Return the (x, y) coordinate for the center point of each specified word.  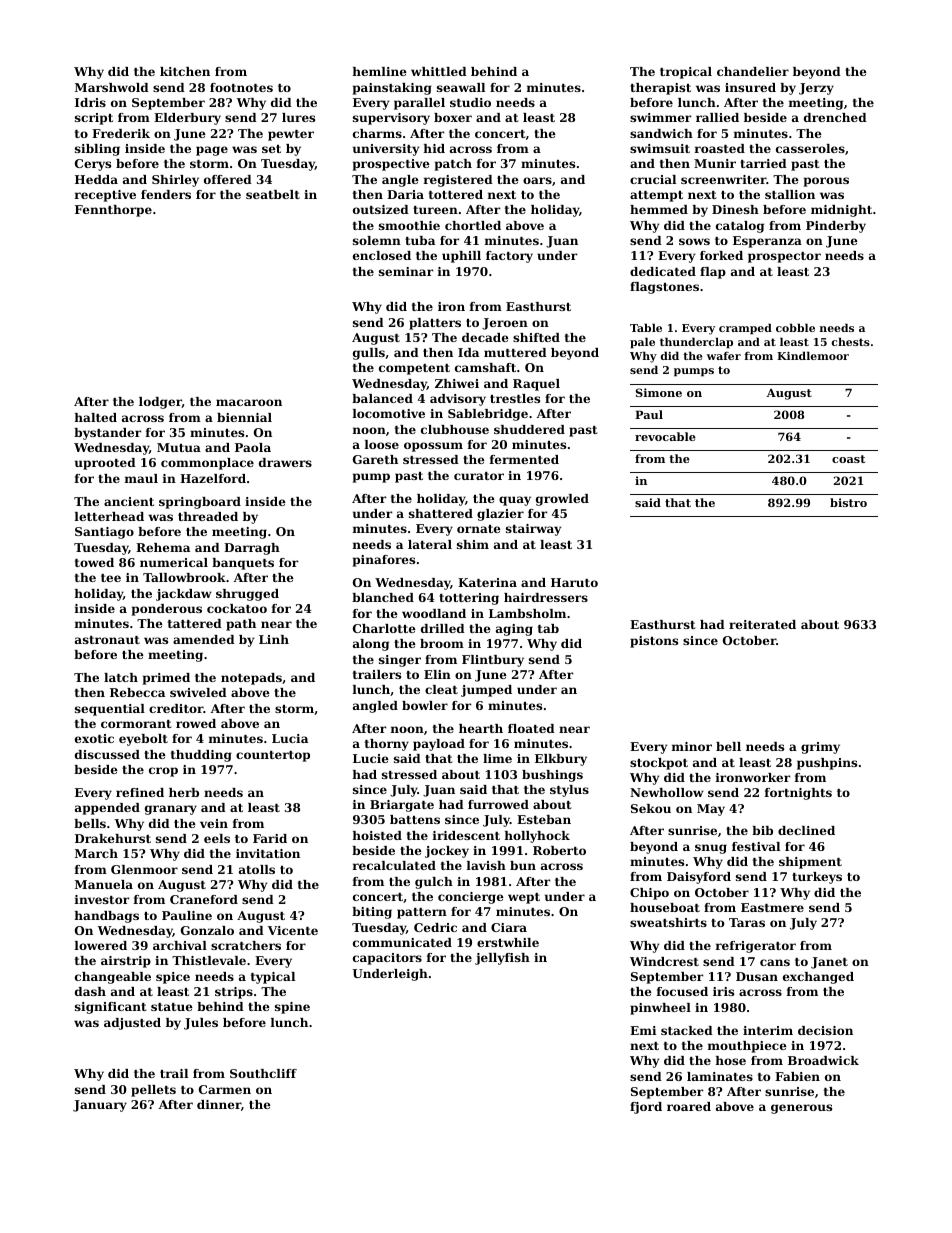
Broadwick (823, 1060)
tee (111, 578)
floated (531, 728)
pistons (654, 642)
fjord (646, 1108)
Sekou (651, 808)
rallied (717, 117)
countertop (273, 756)
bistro (848, 502)
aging (514, 630)
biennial (244, 417)
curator (479, 476)
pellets (153, 1091)
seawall (461, 87)
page (212, 151)
